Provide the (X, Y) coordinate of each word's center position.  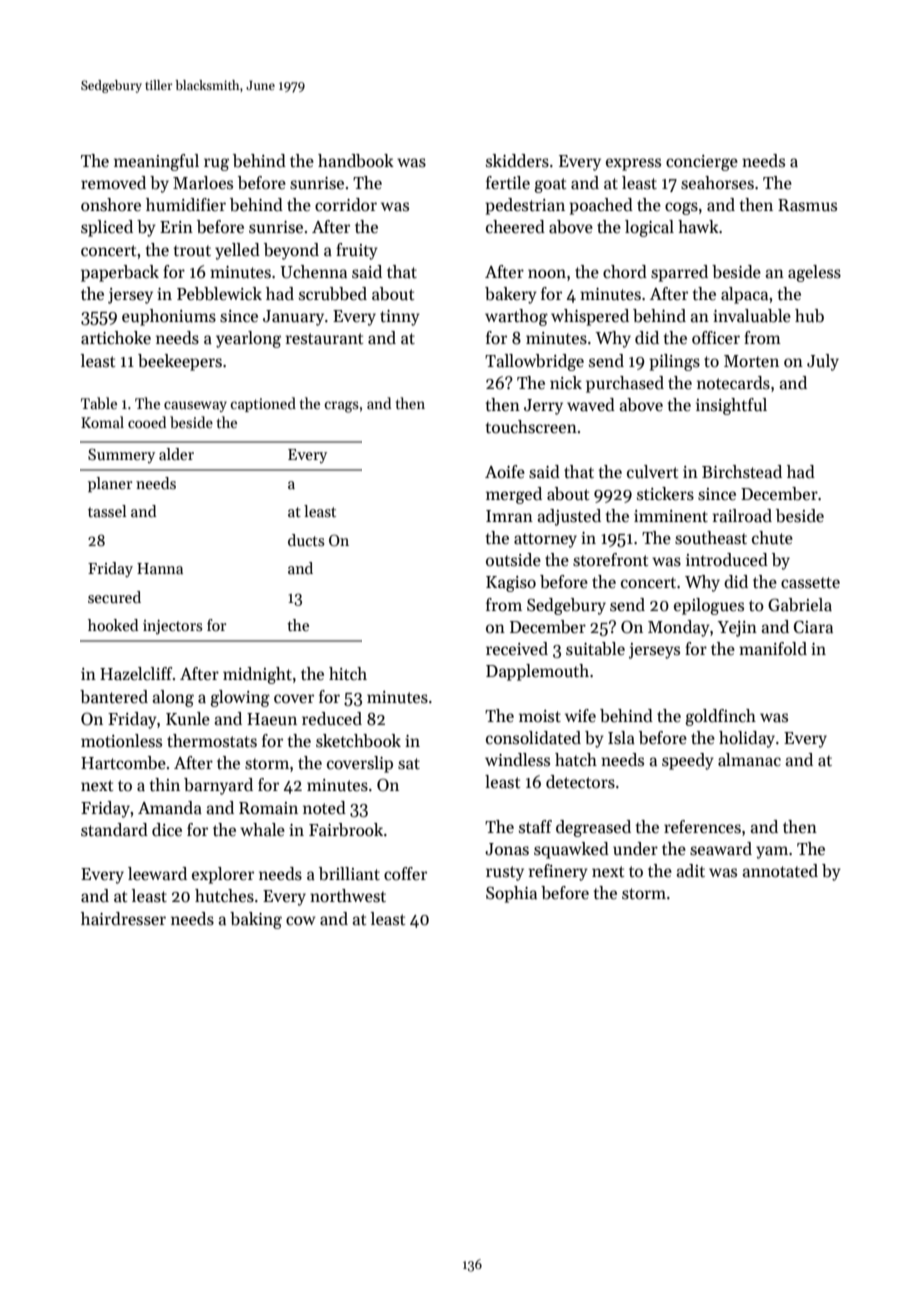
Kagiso (511, 584)
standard (114, 830)
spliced (107, 228)
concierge (702, 163)
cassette (810, 583)
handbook (356, 161)
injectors (173, 627)
